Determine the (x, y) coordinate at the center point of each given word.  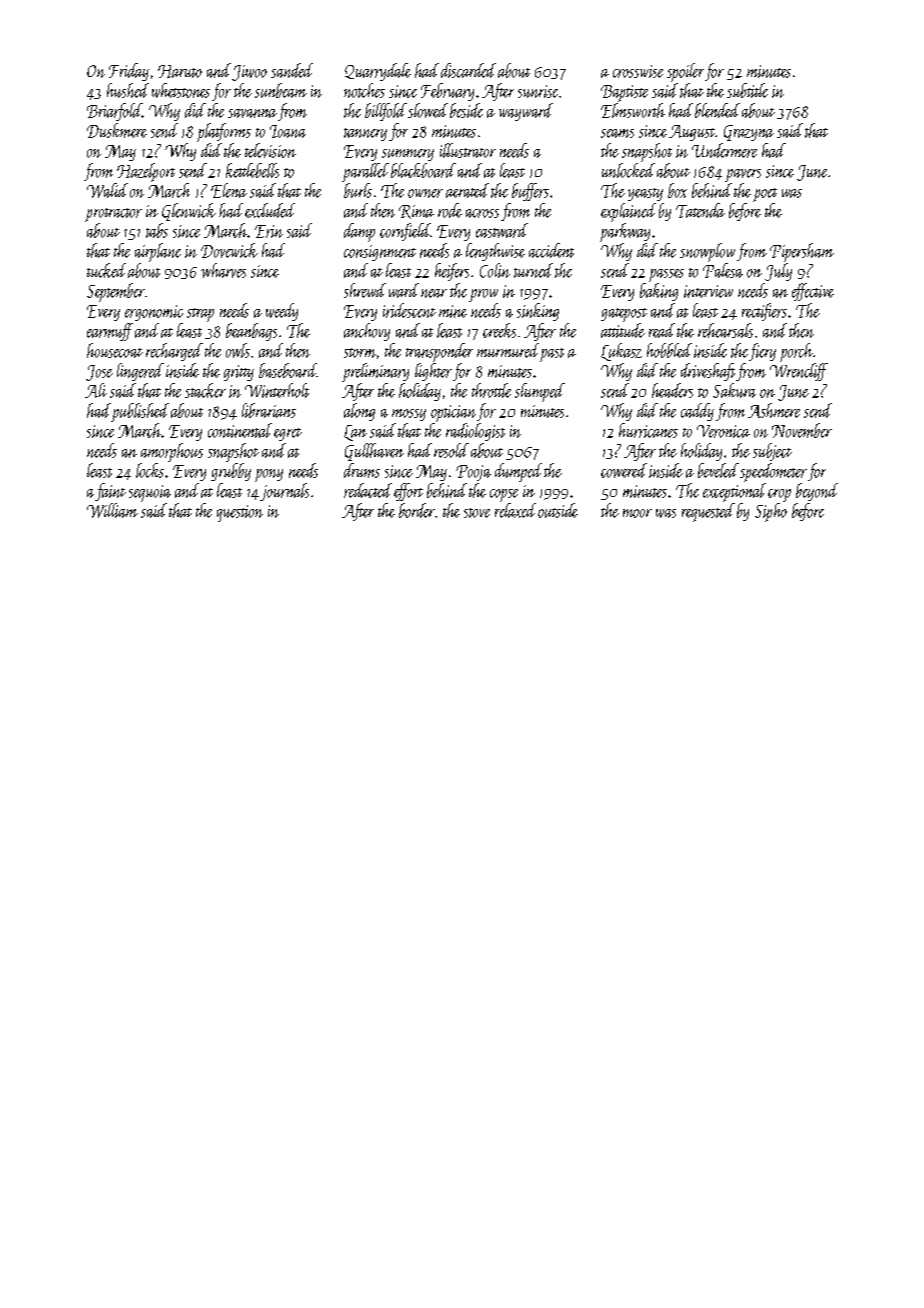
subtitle (747, 90)
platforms (224, 132)
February (447, 92)
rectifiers (764, 312)
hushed (128, 90)
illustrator (468, 150)
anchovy (367, 332)
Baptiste (624, 93)
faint (110, 492)
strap (200, 315)
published (140, 412)
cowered (624, 470)
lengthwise (495, 252)
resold (451, 450)
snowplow (707, 252)
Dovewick (229, 250)
